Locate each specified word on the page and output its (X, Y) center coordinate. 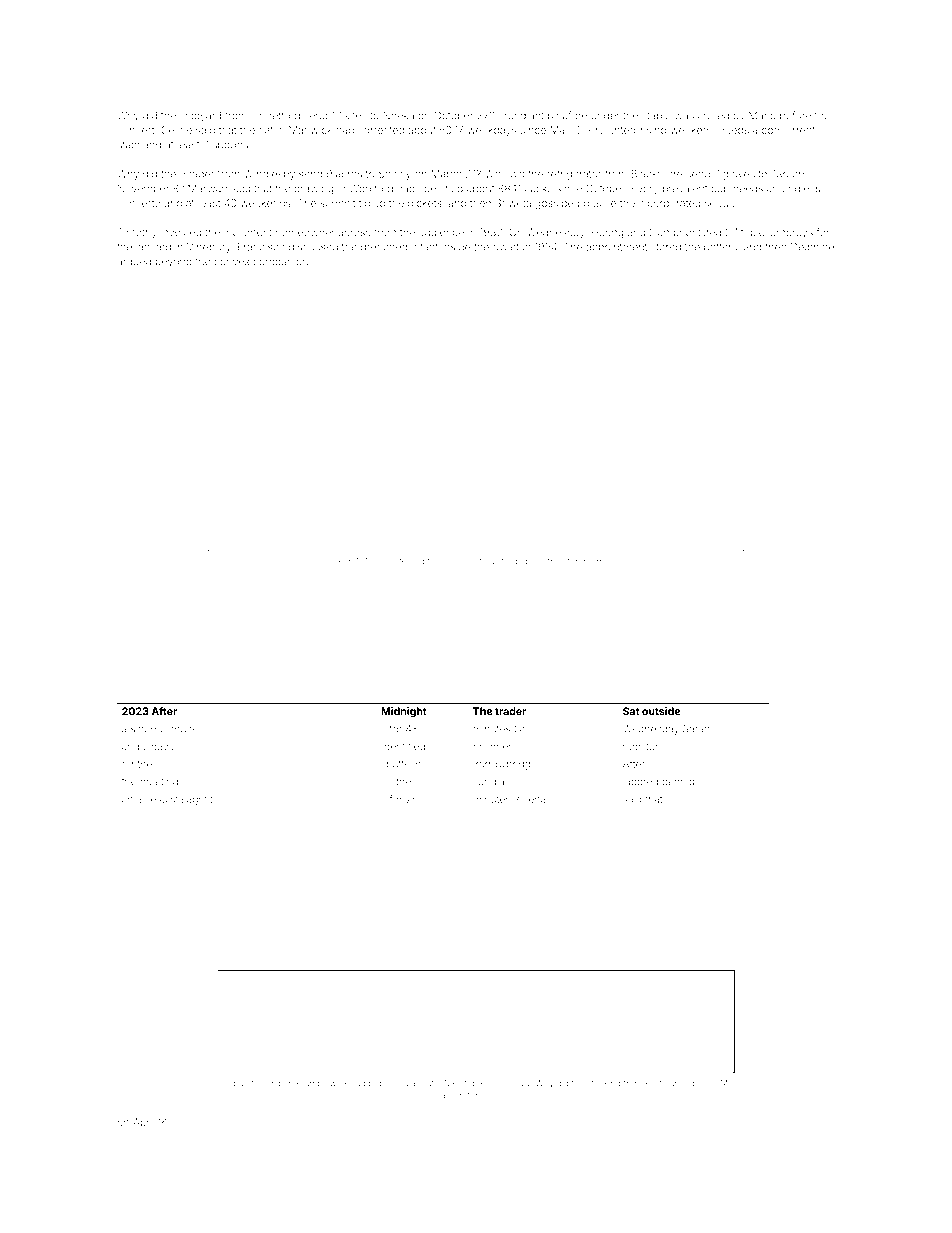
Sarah (696, 729)
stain (128, 144)
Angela (378, 562)
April (143, 1123)
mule (183, 729)
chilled (713, 115)
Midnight (404, 712)
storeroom (584, 562)
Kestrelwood (669, 1083)
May (560, 131)
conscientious (471, 562)
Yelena (530, 799)
